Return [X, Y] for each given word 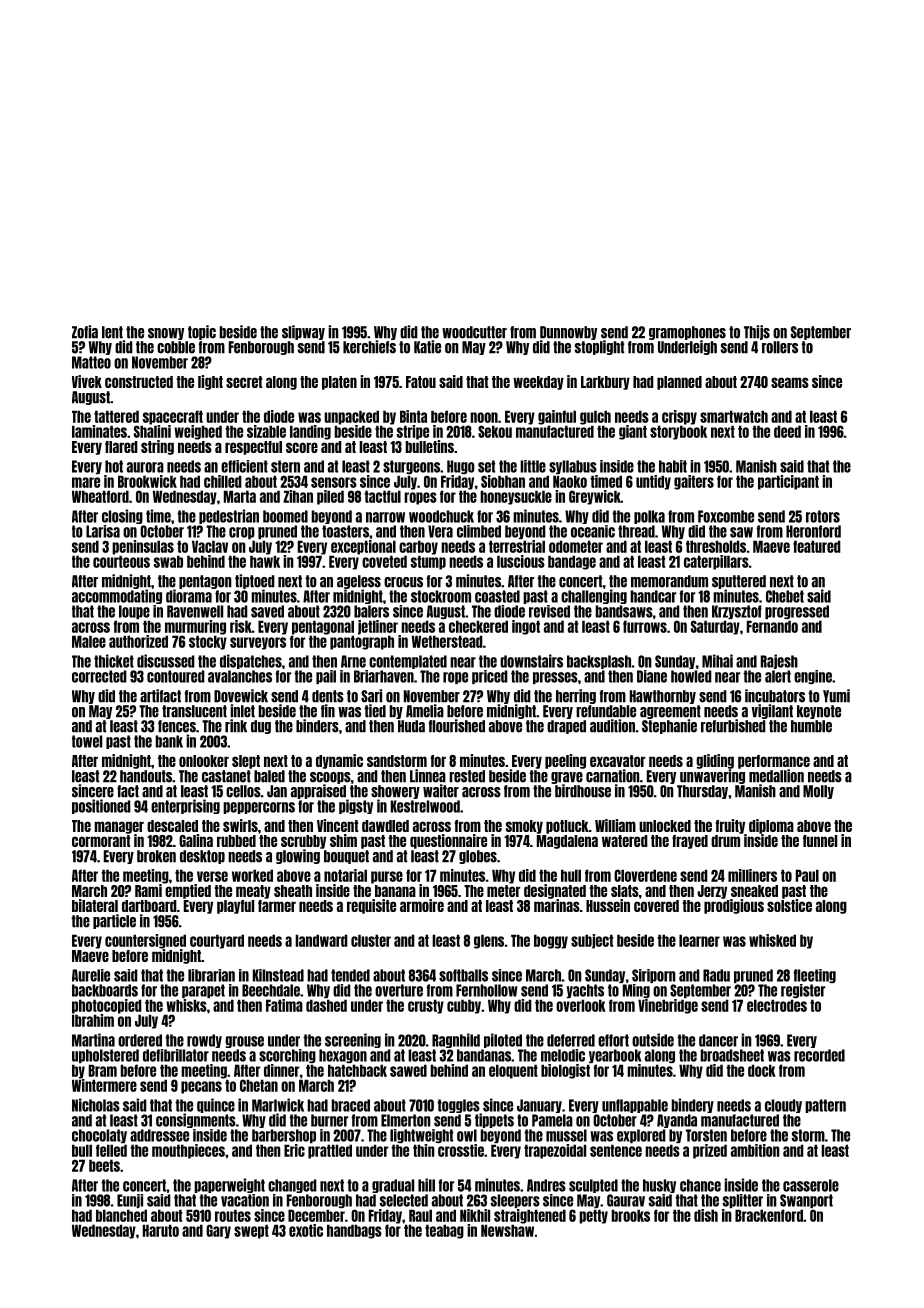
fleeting [815, 976]
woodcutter [474, 332]
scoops [330, 778]
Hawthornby [663, 697]
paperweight [229, 1185]
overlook [581, 1005]
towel [87, 741]
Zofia [85, 332]
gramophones [687, 333]
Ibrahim [93, 1020]
